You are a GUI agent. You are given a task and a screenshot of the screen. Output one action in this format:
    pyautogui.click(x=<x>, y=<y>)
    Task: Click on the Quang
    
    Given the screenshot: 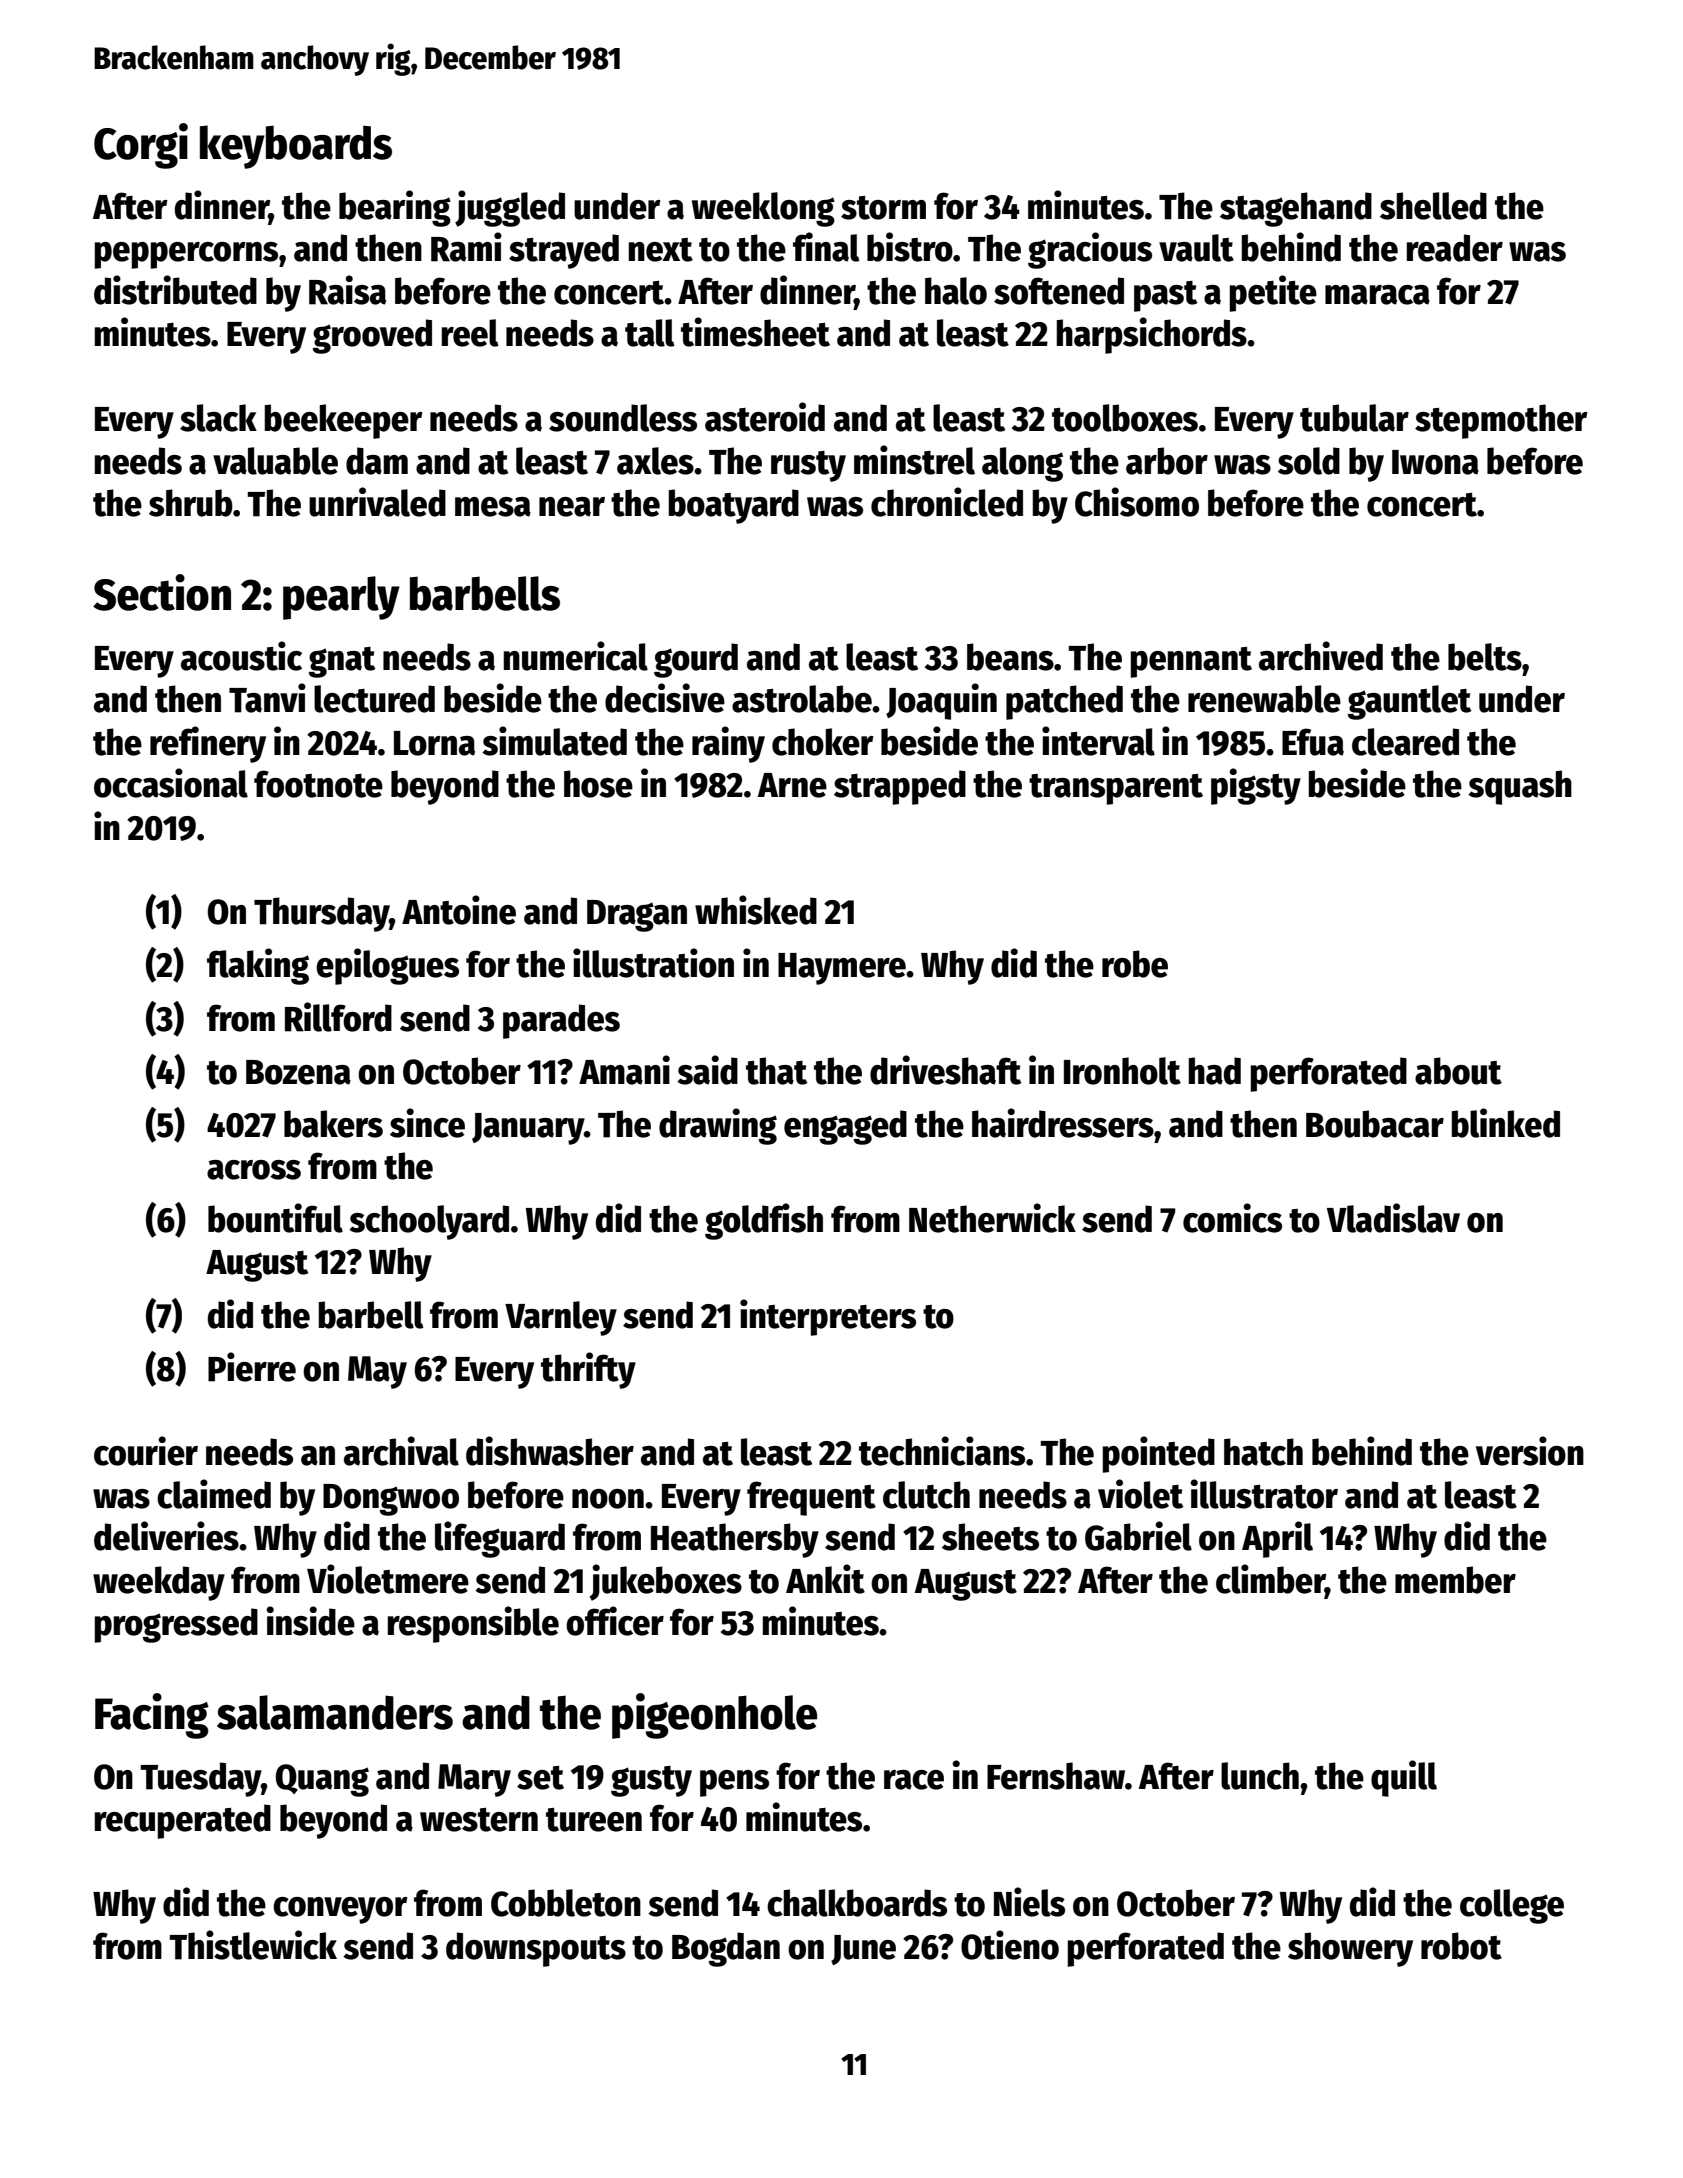 What is the action you would take?
    pyautogui.click(x=322, y=1780)
